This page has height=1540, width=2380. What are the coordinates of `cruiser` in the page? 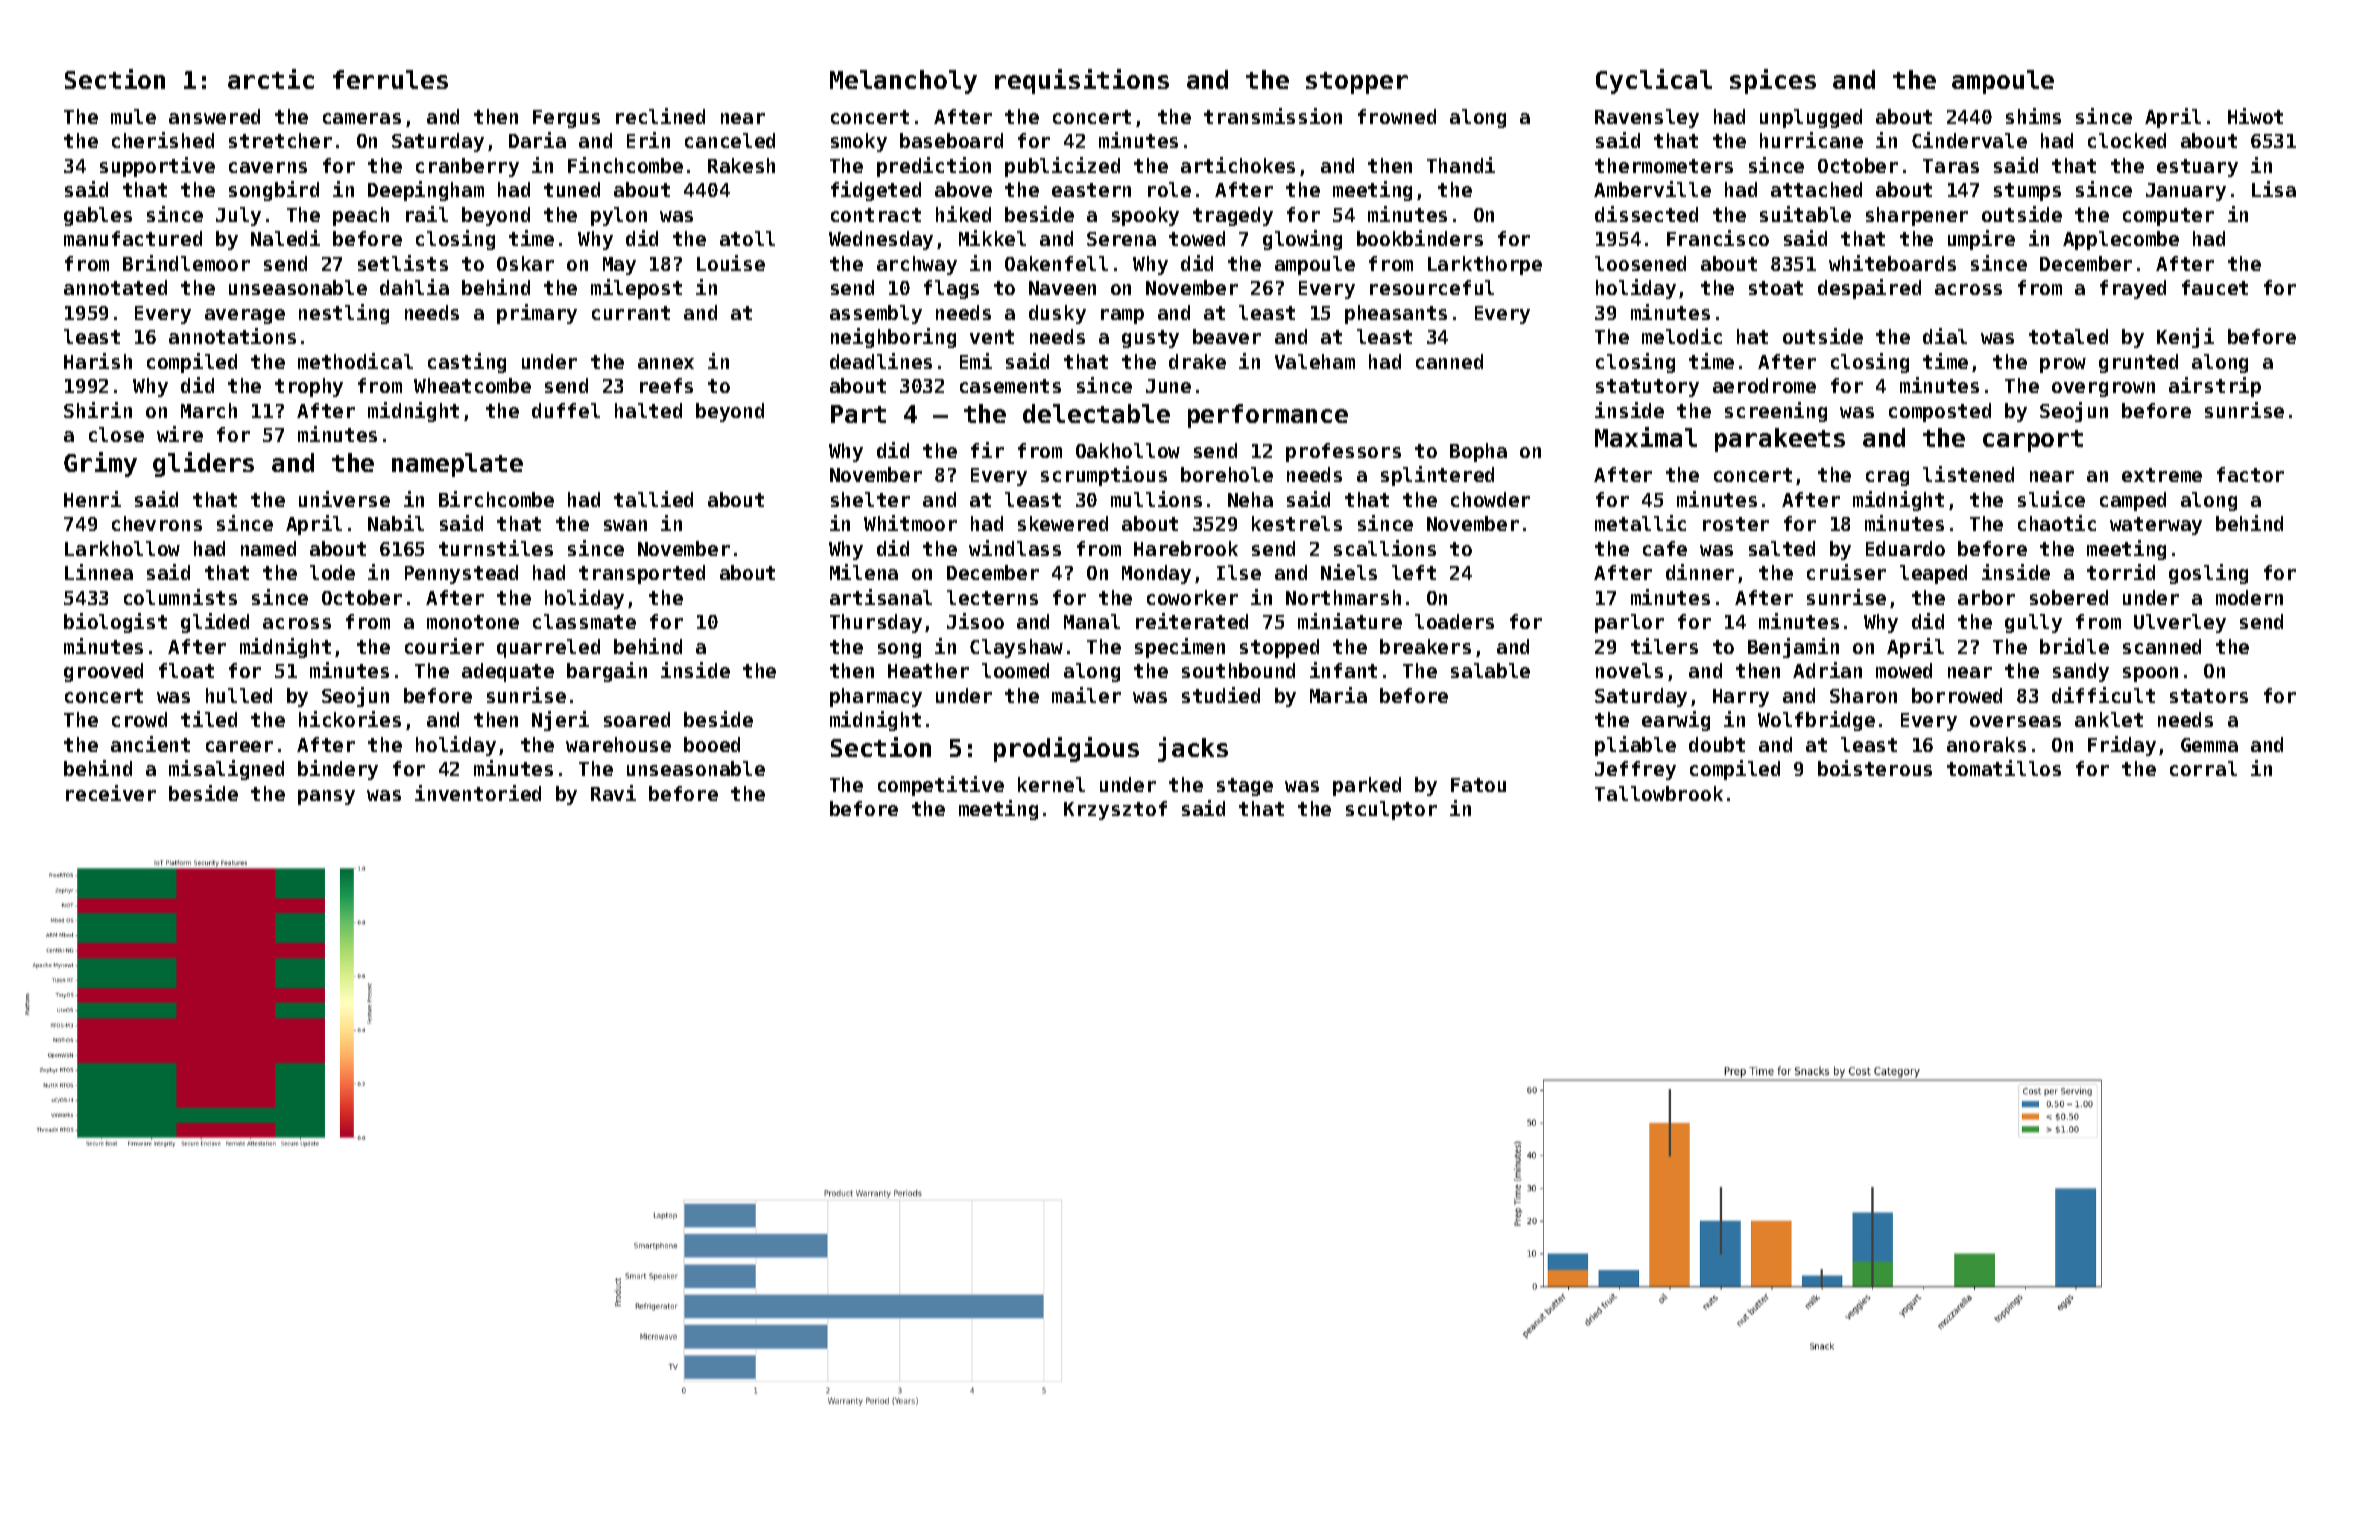 It's located at (1846, 572).
